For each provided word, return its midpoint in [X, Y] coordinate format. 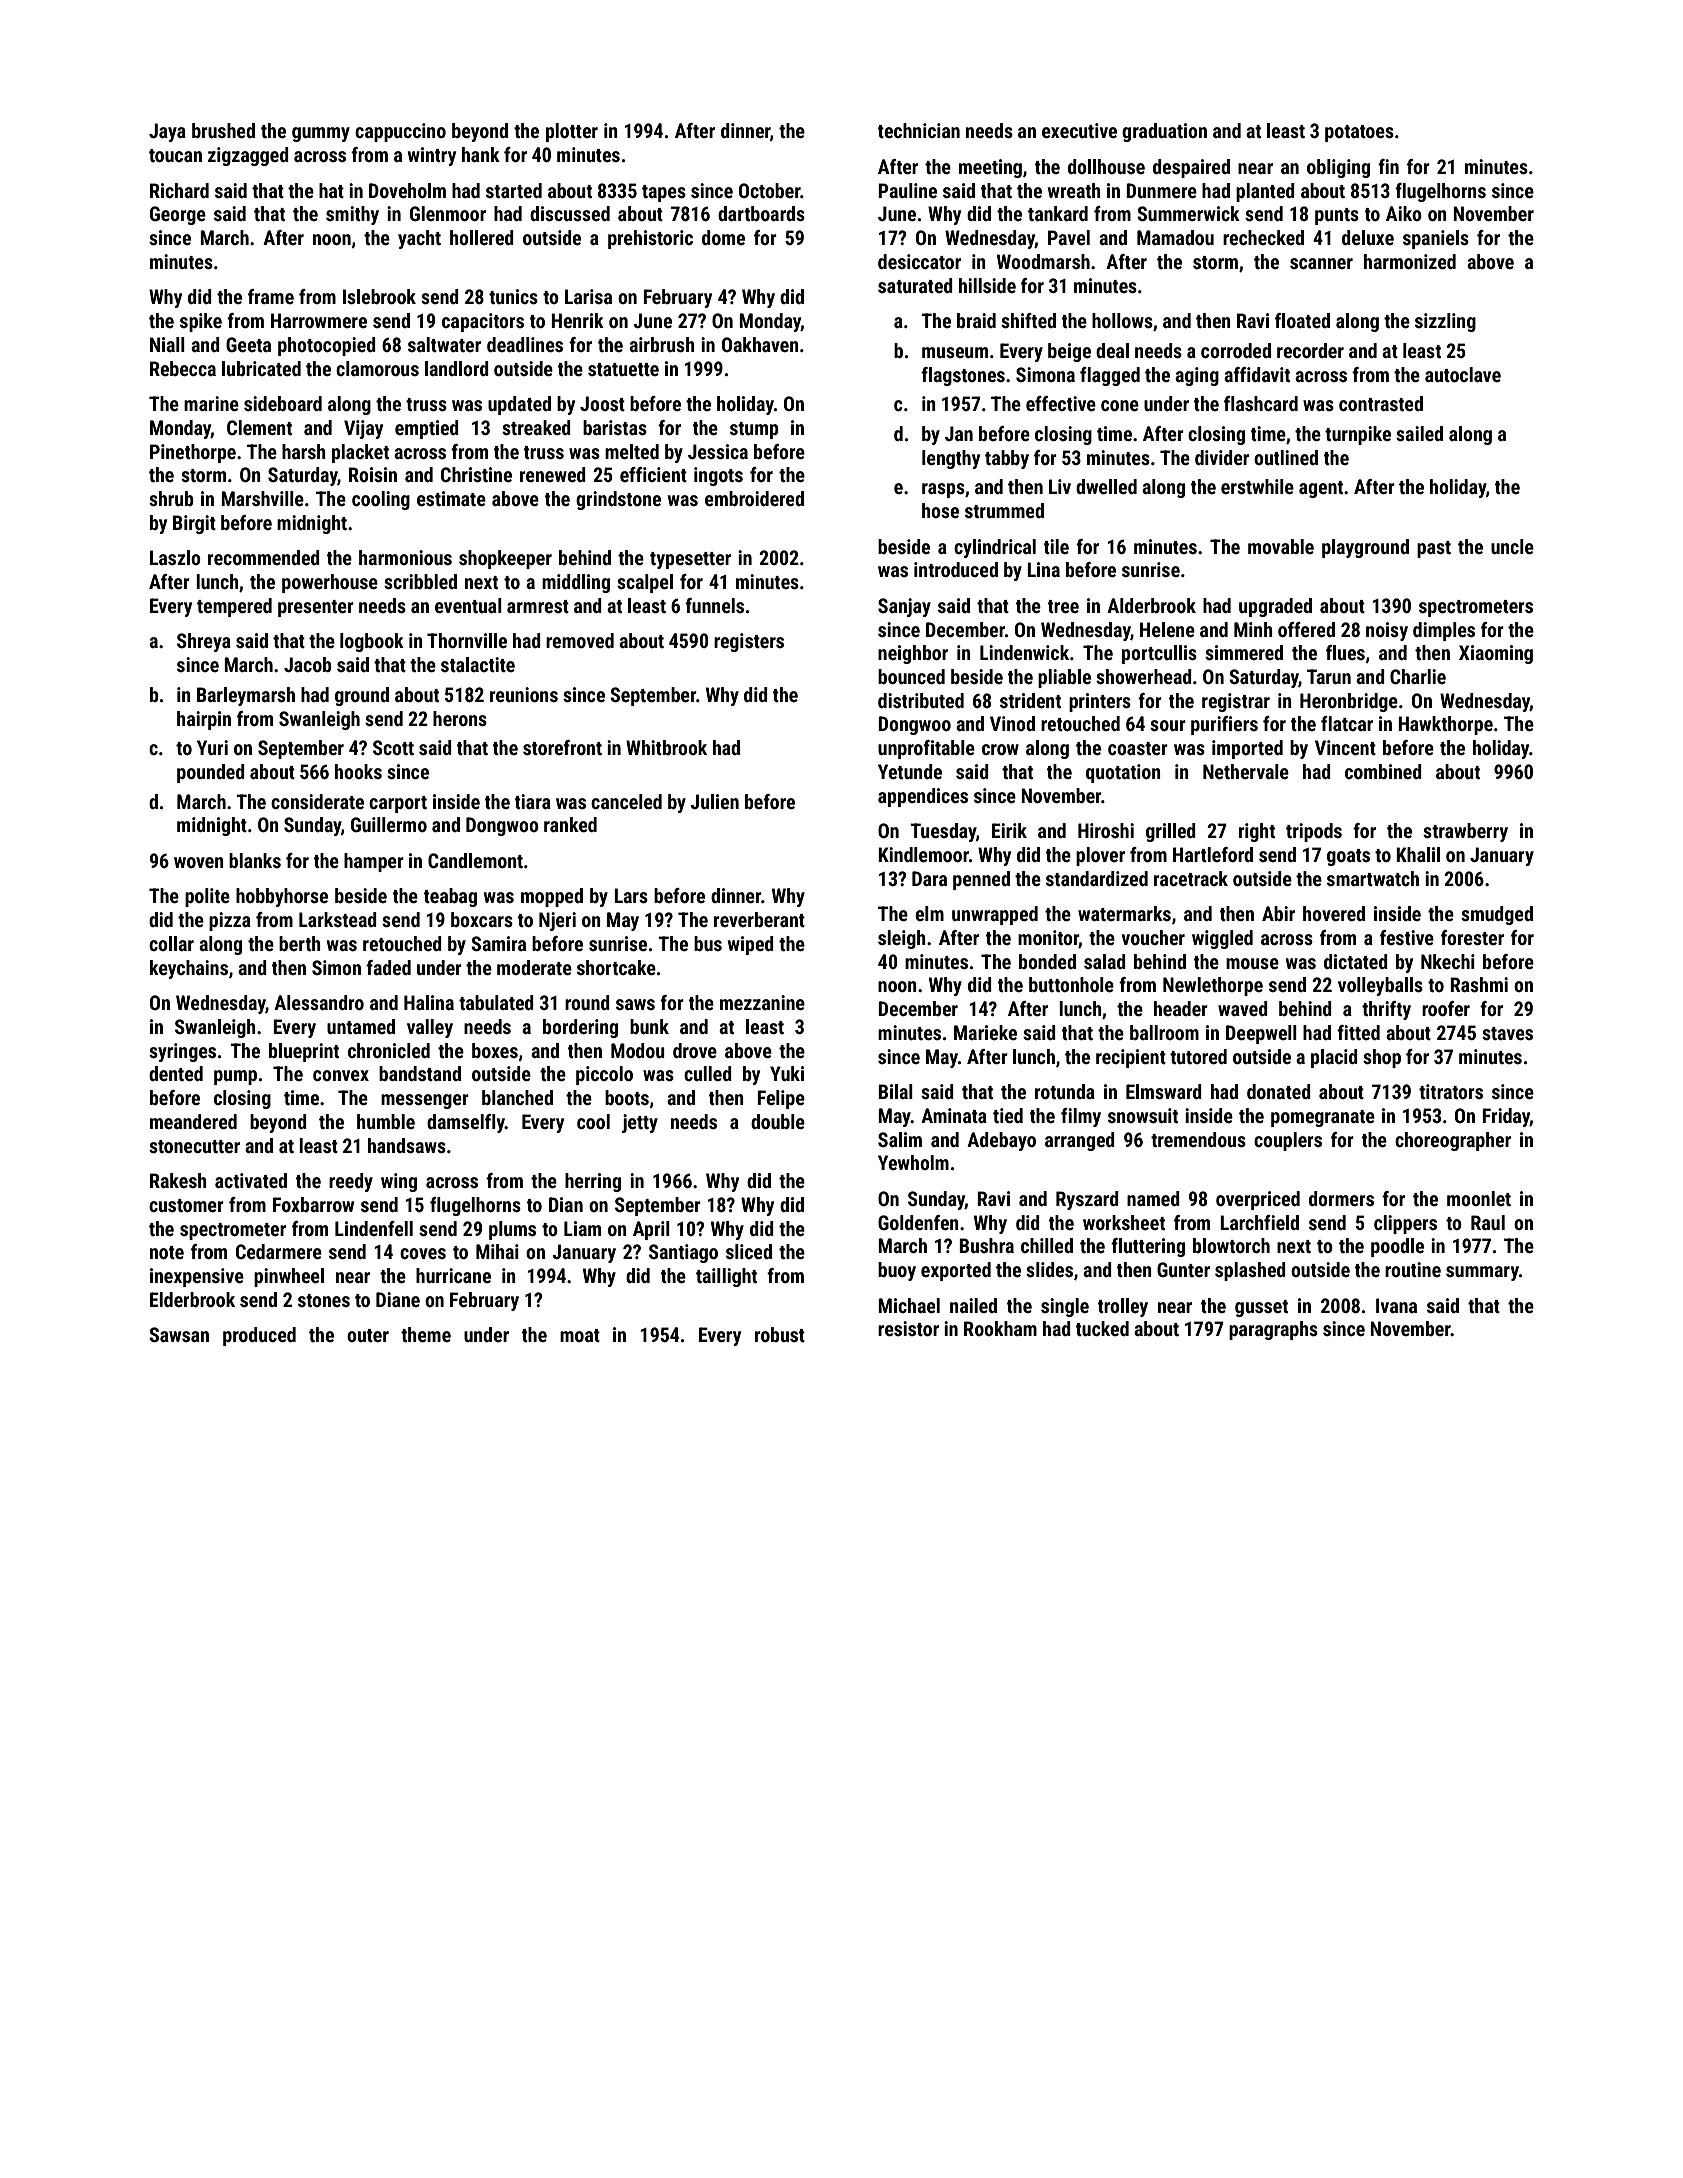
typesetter [690, 560]
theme [426, 1334]
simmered [1244, 652]
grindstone [618, 500]
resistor [908, 1328]
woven [199, 862]
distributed [921, 700]
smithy [352, 215]
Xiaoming [1496, 654]
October [770, 190]
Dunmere [1161, 190]
